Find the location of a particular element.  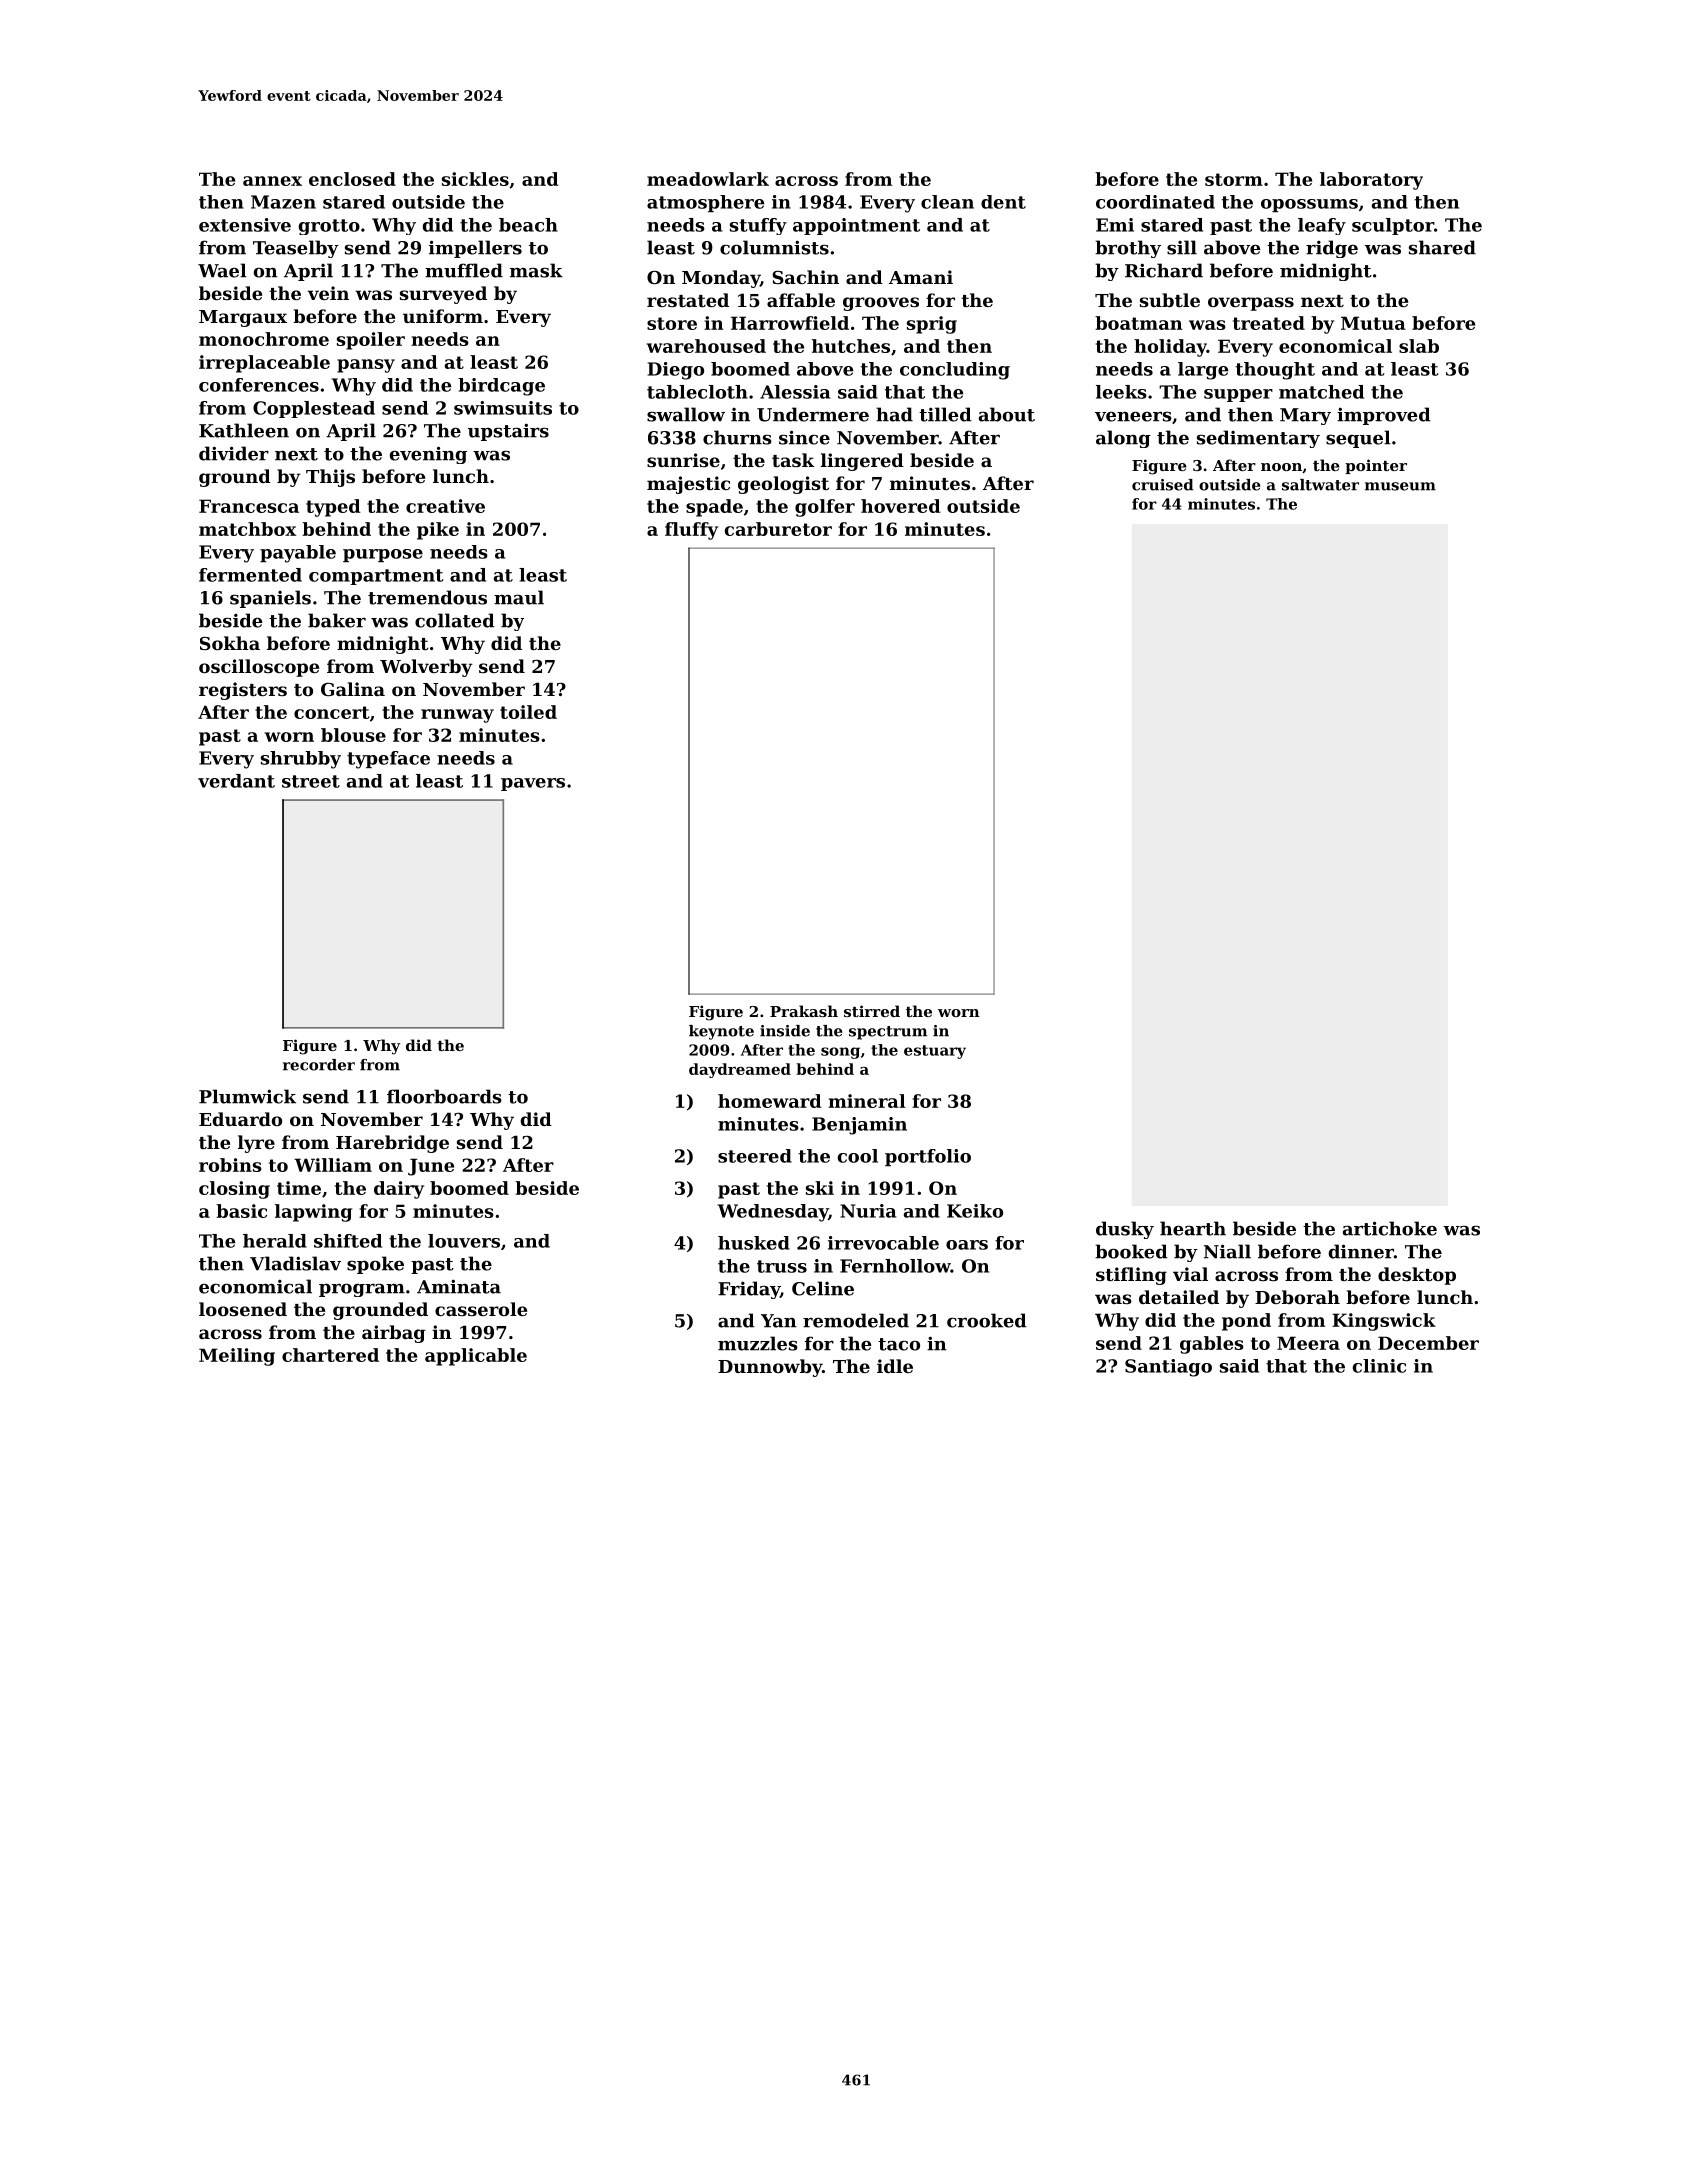

creative is located at coordinates (445, 506).
